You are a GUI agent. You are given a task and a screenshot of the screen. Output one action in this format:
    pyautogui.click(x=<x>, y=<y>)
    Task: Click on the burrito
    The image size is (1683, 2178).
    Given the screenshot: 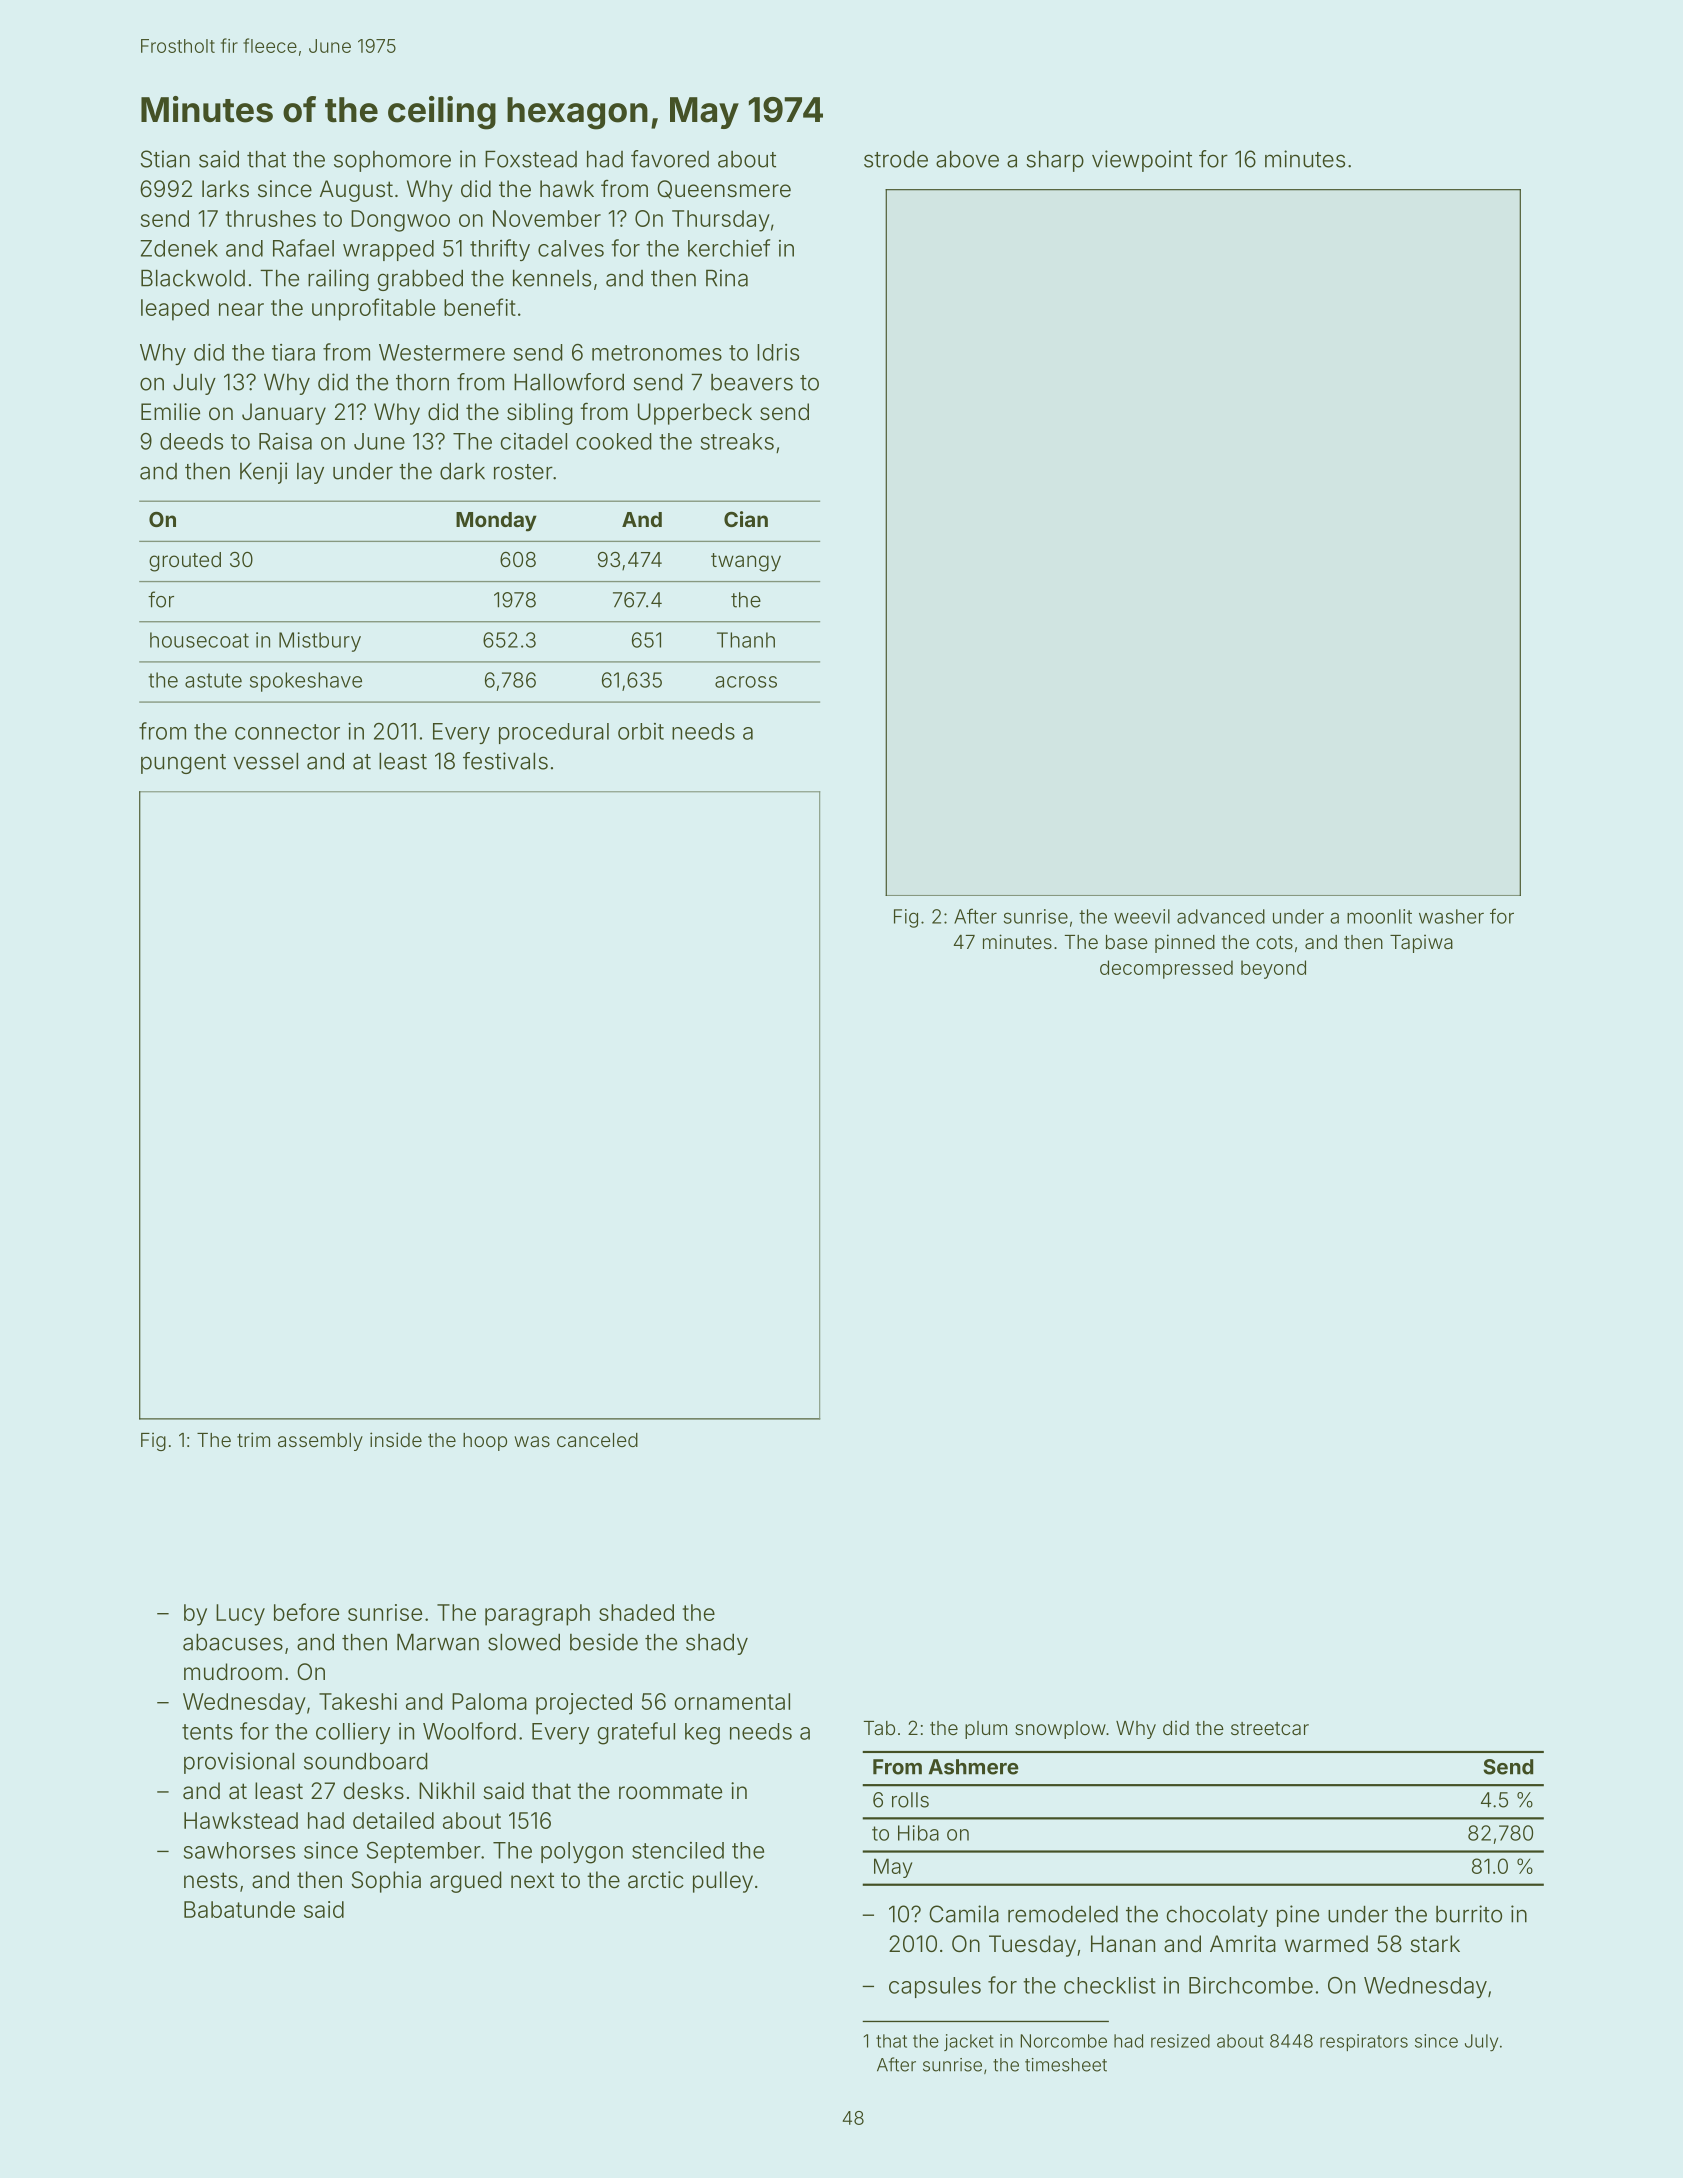 What is the action you would take?
    pyautogui.click(x=1469, y=1914)
